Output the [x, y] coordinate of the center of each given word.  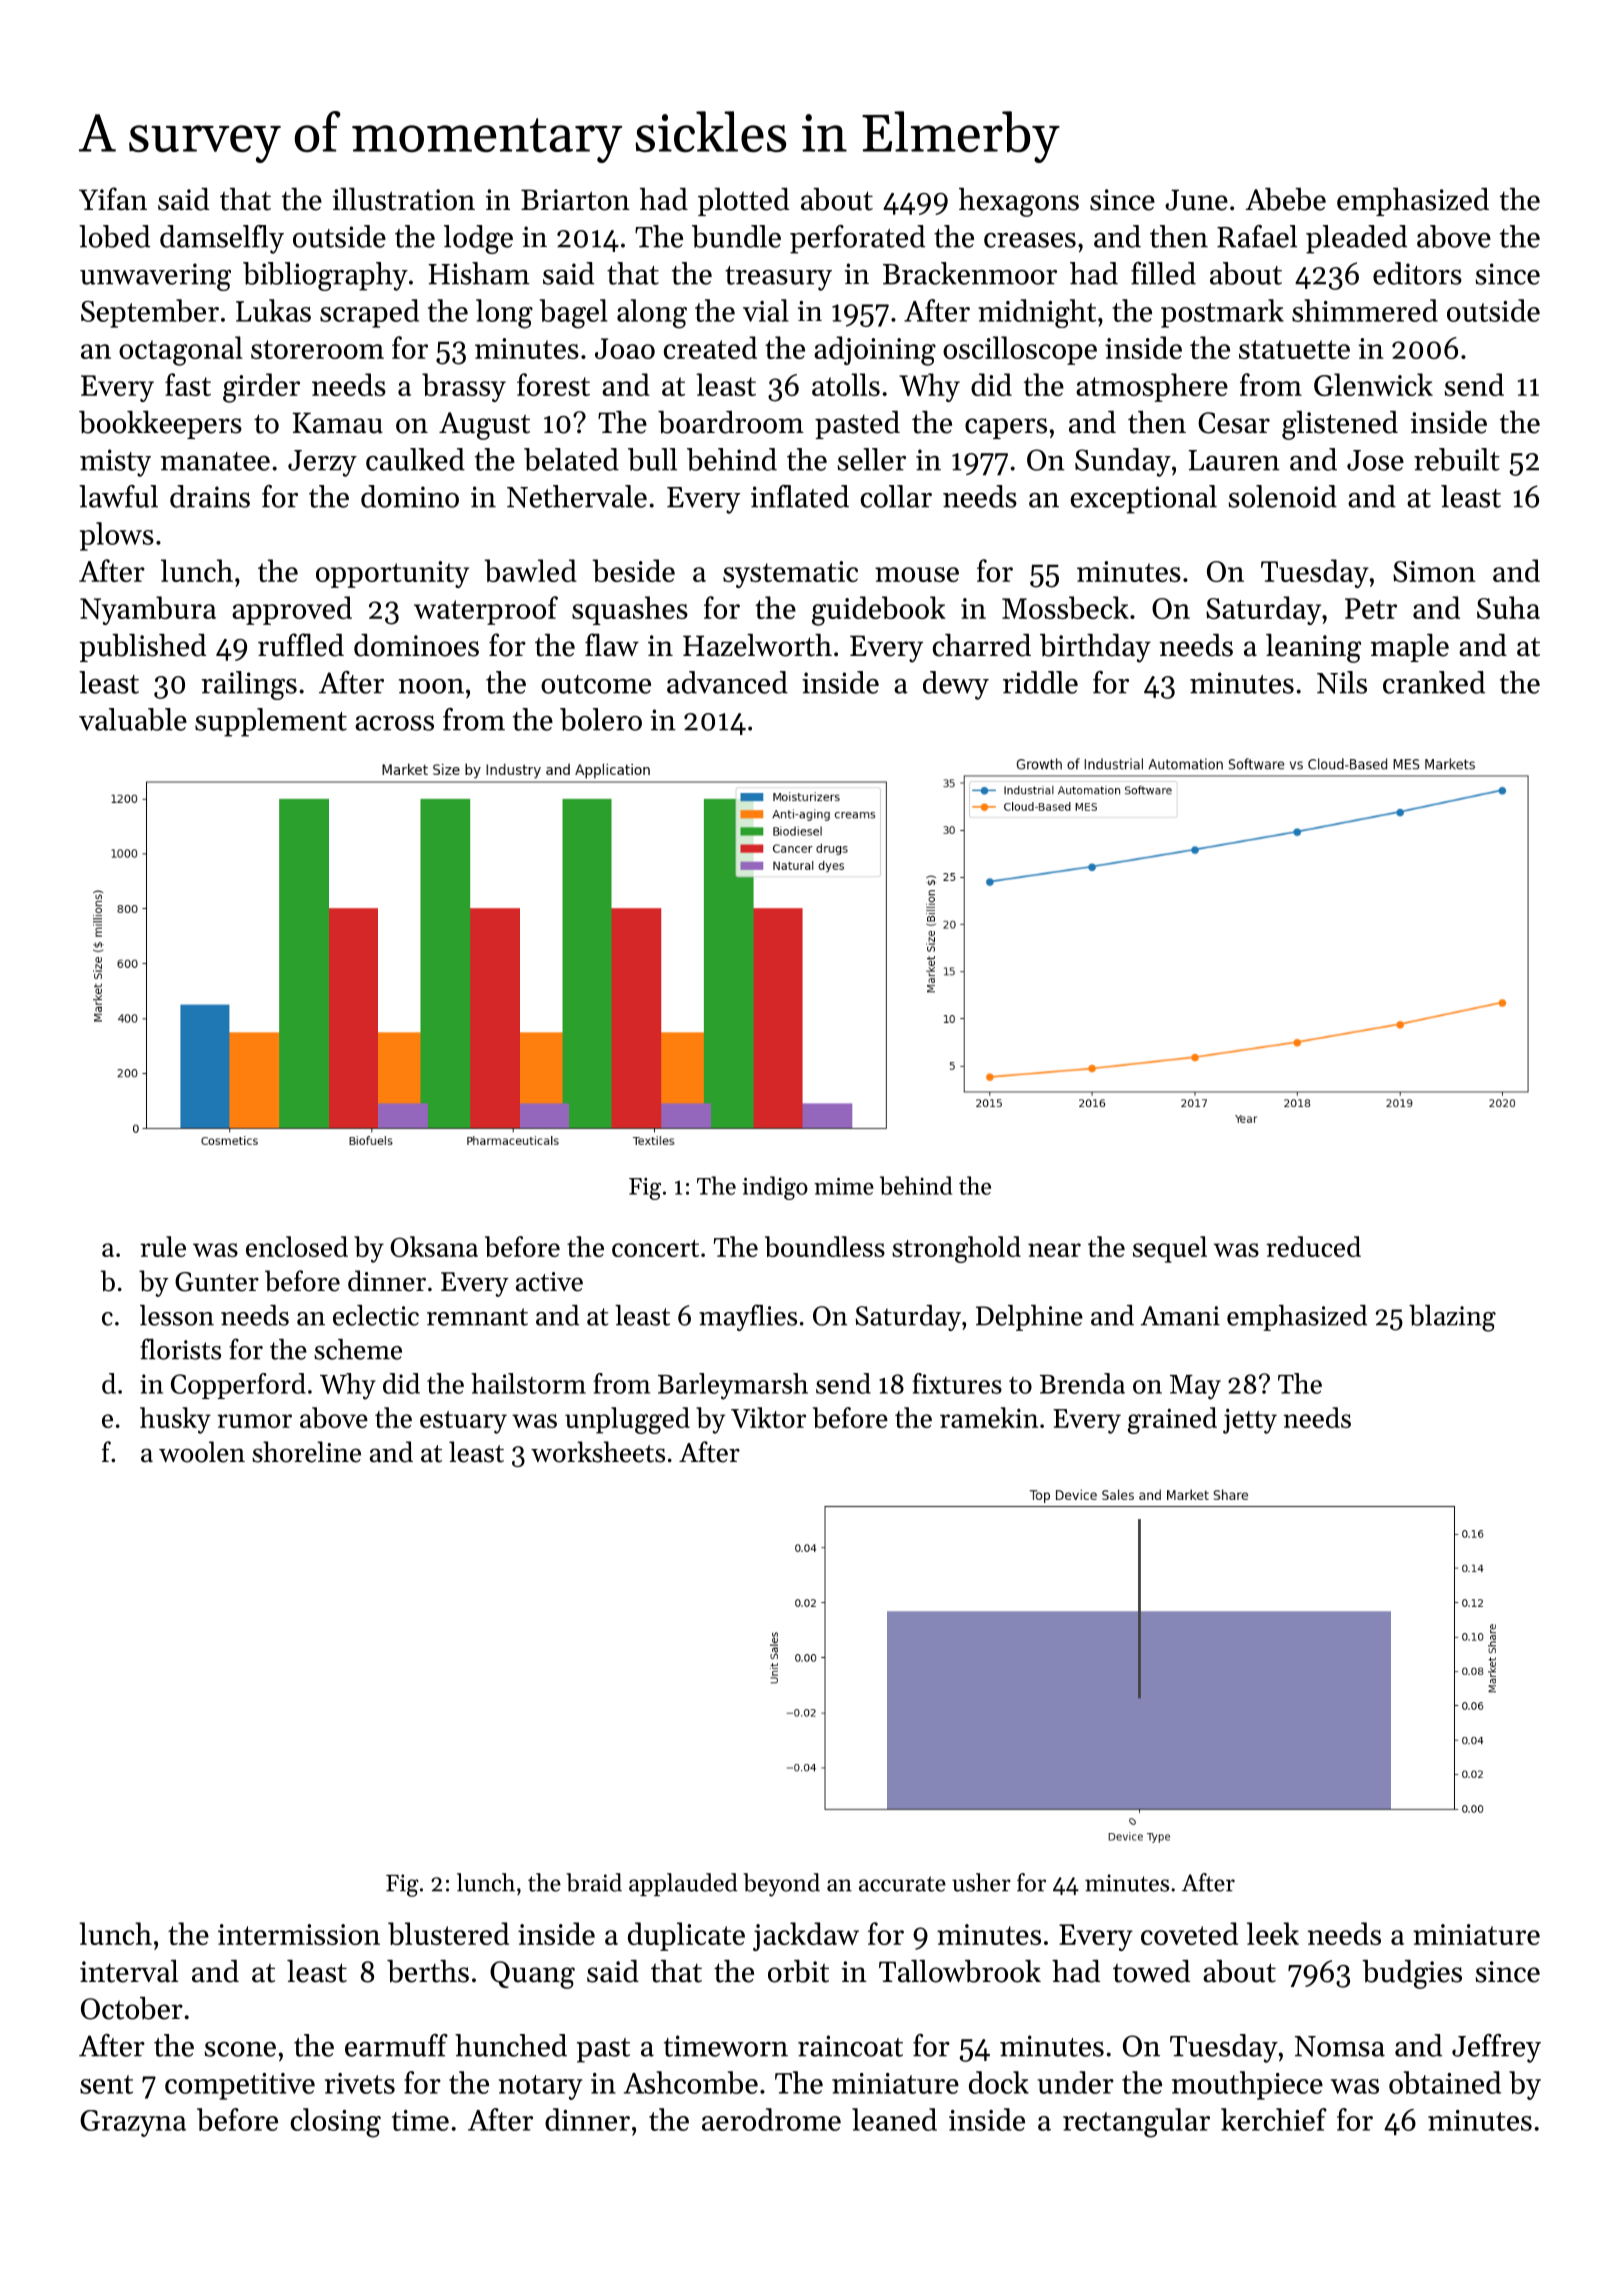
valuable [133, 719]
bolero [601, 719]
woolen [202, 1452]
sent [106, 2084]
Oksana [434, 1246]
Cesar [1234, 423]
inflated [800, 496]
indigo [775, 1188]
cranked [1434, 682]
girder [261, 388]
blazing [1452, 1318]
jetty [1250, 1421]
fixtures [957, 1383]
